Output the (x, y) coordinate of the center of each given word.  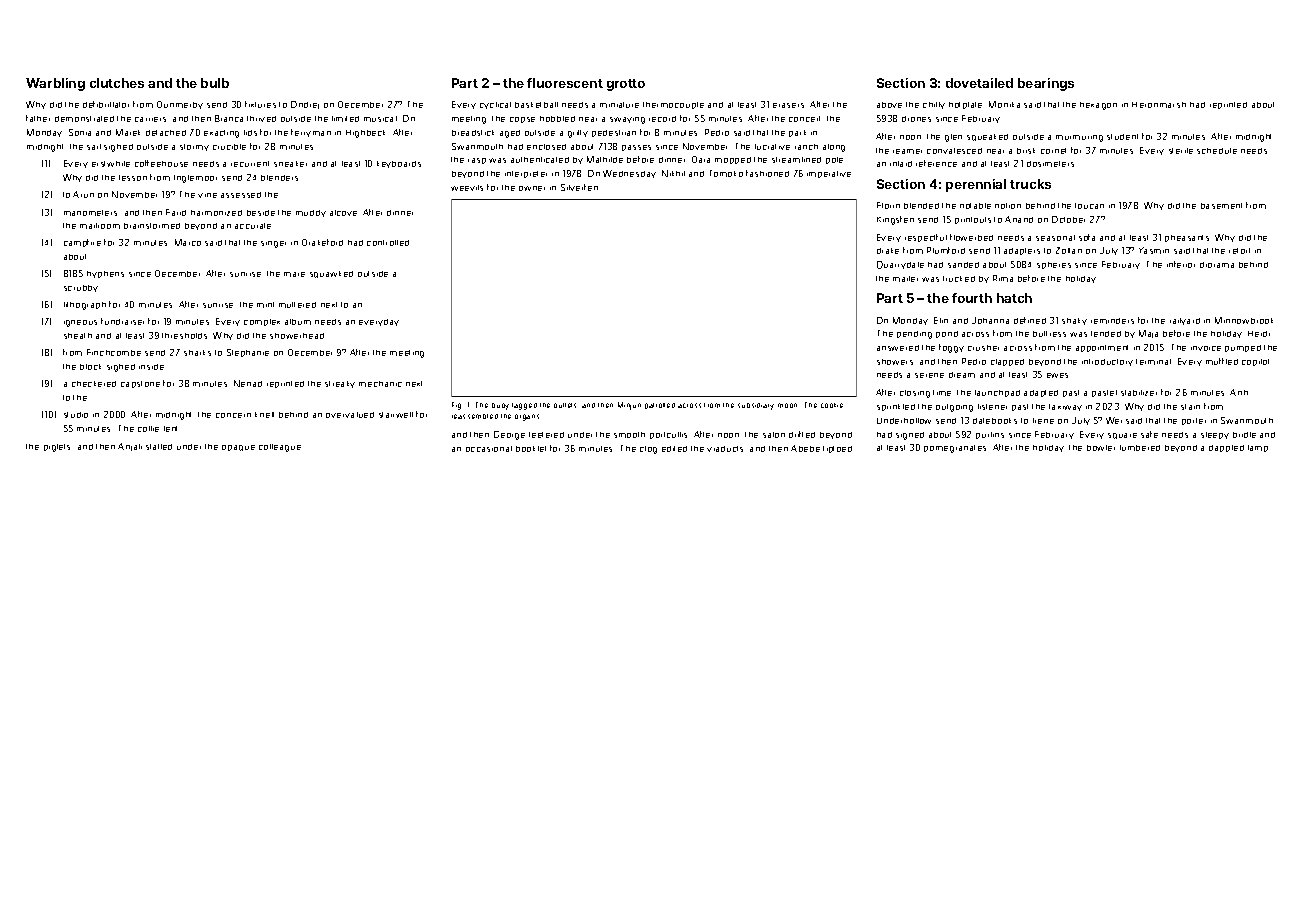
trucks (1030, 184)
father (38, 118)
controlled (388, 243)
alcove (343, 213)
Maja (1148, 334)
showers (895, 362)
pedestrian (614, 133)
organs (527, 417)
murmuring (1079, 138)
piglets (57, 448)
